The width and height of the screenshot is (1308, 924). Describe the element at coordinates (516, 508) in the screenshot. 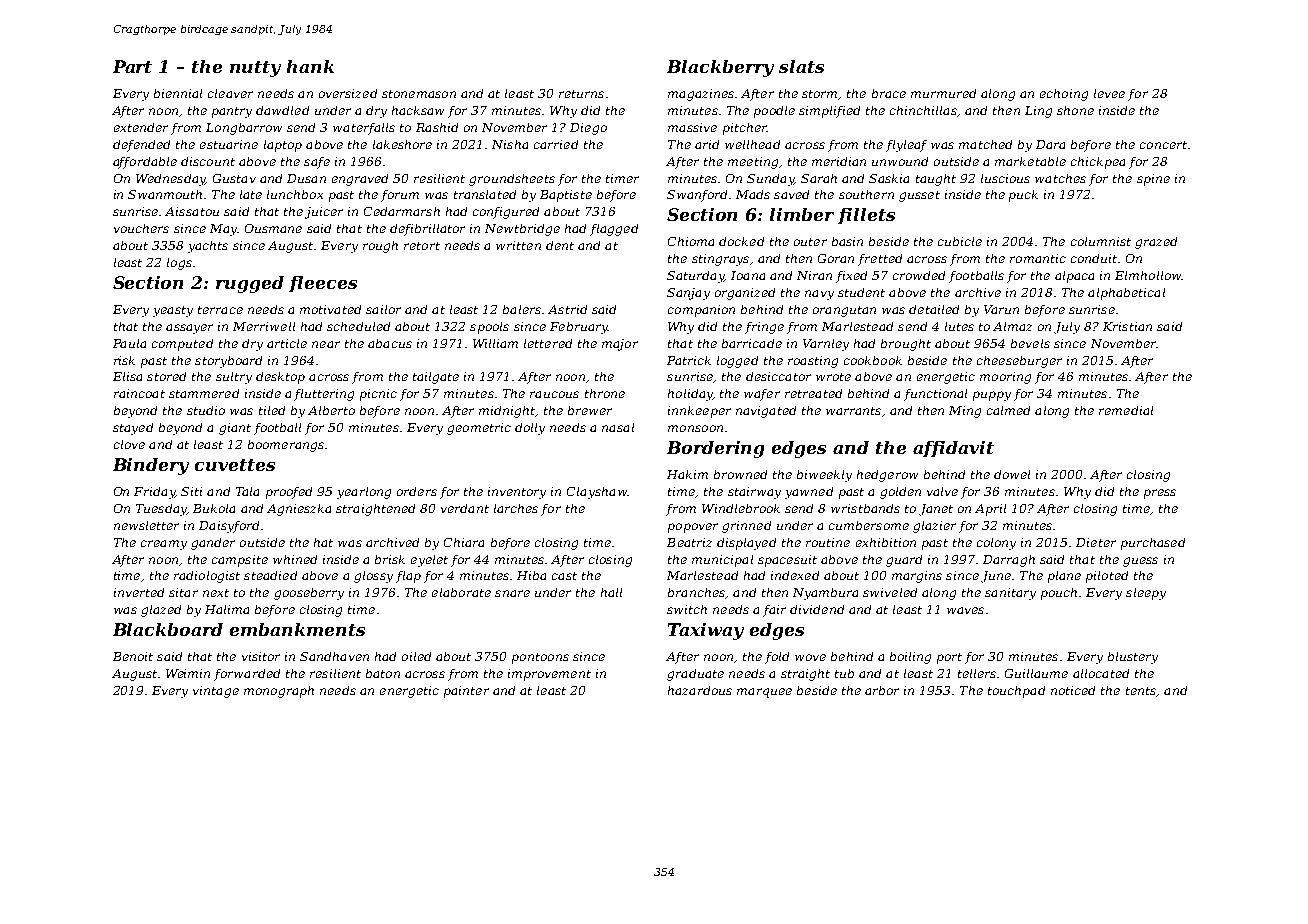

I see `larches` at that location.
